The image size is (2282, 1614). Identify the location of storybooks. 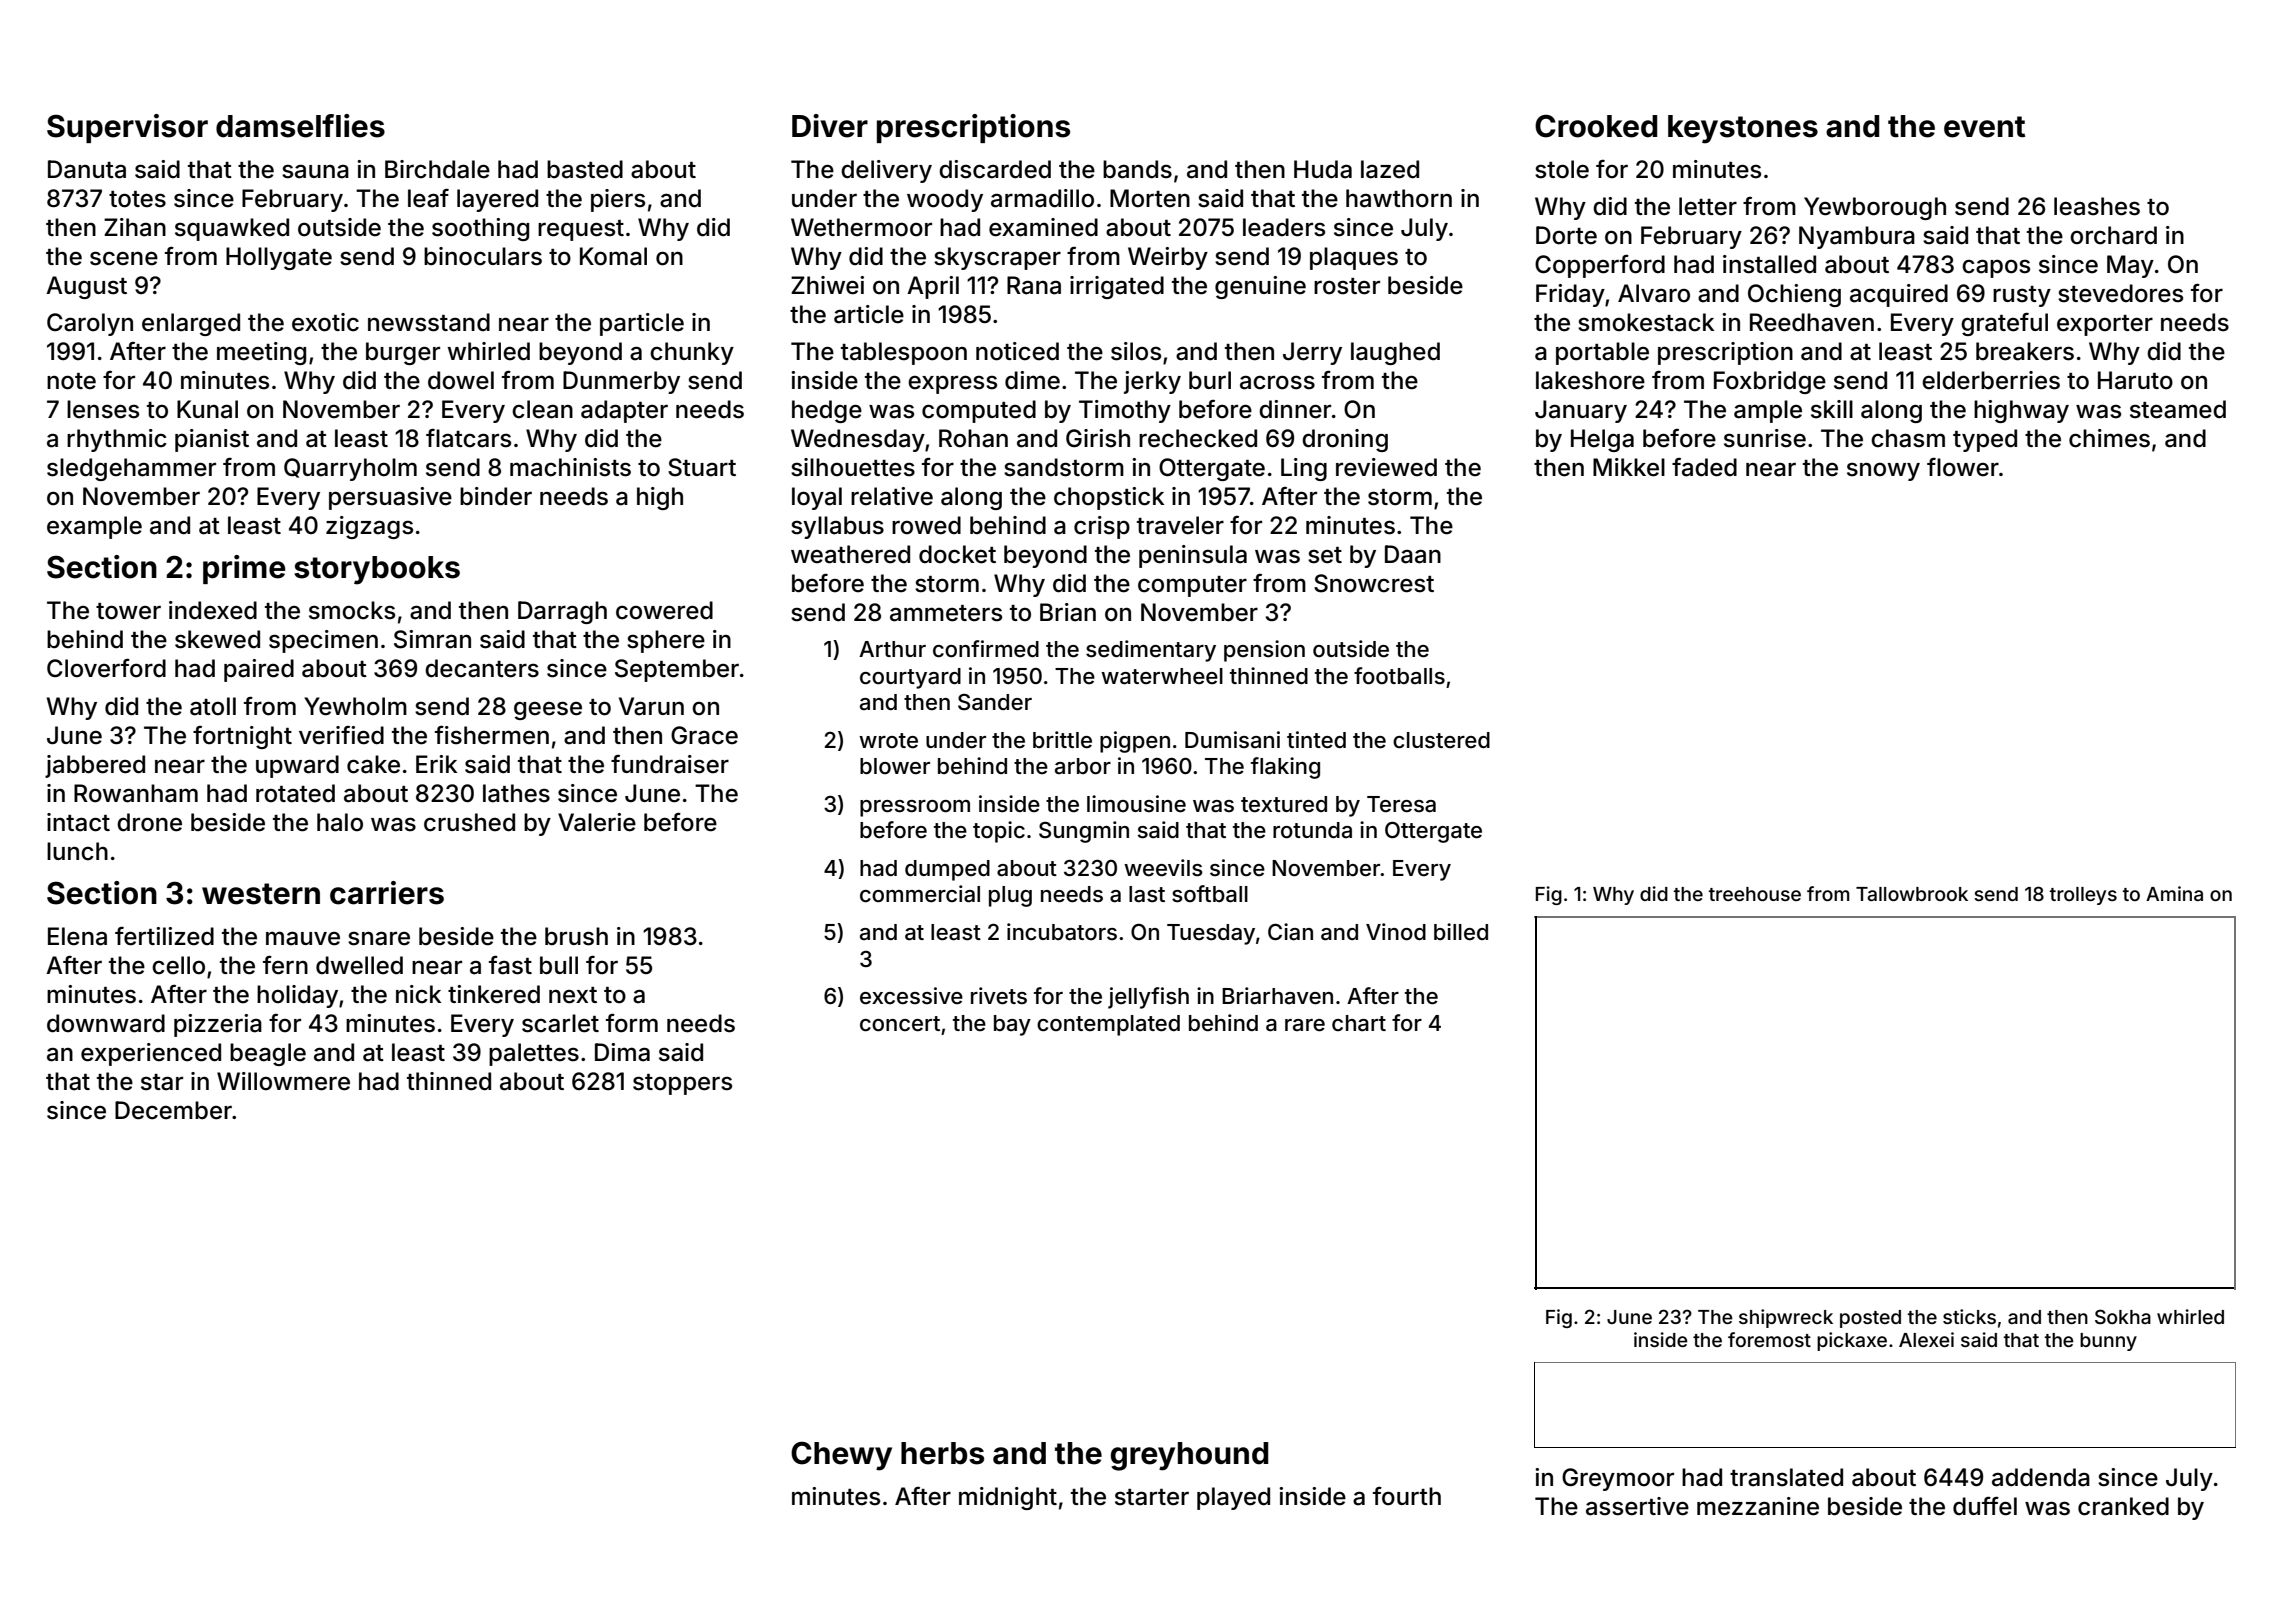
(377, 570).
